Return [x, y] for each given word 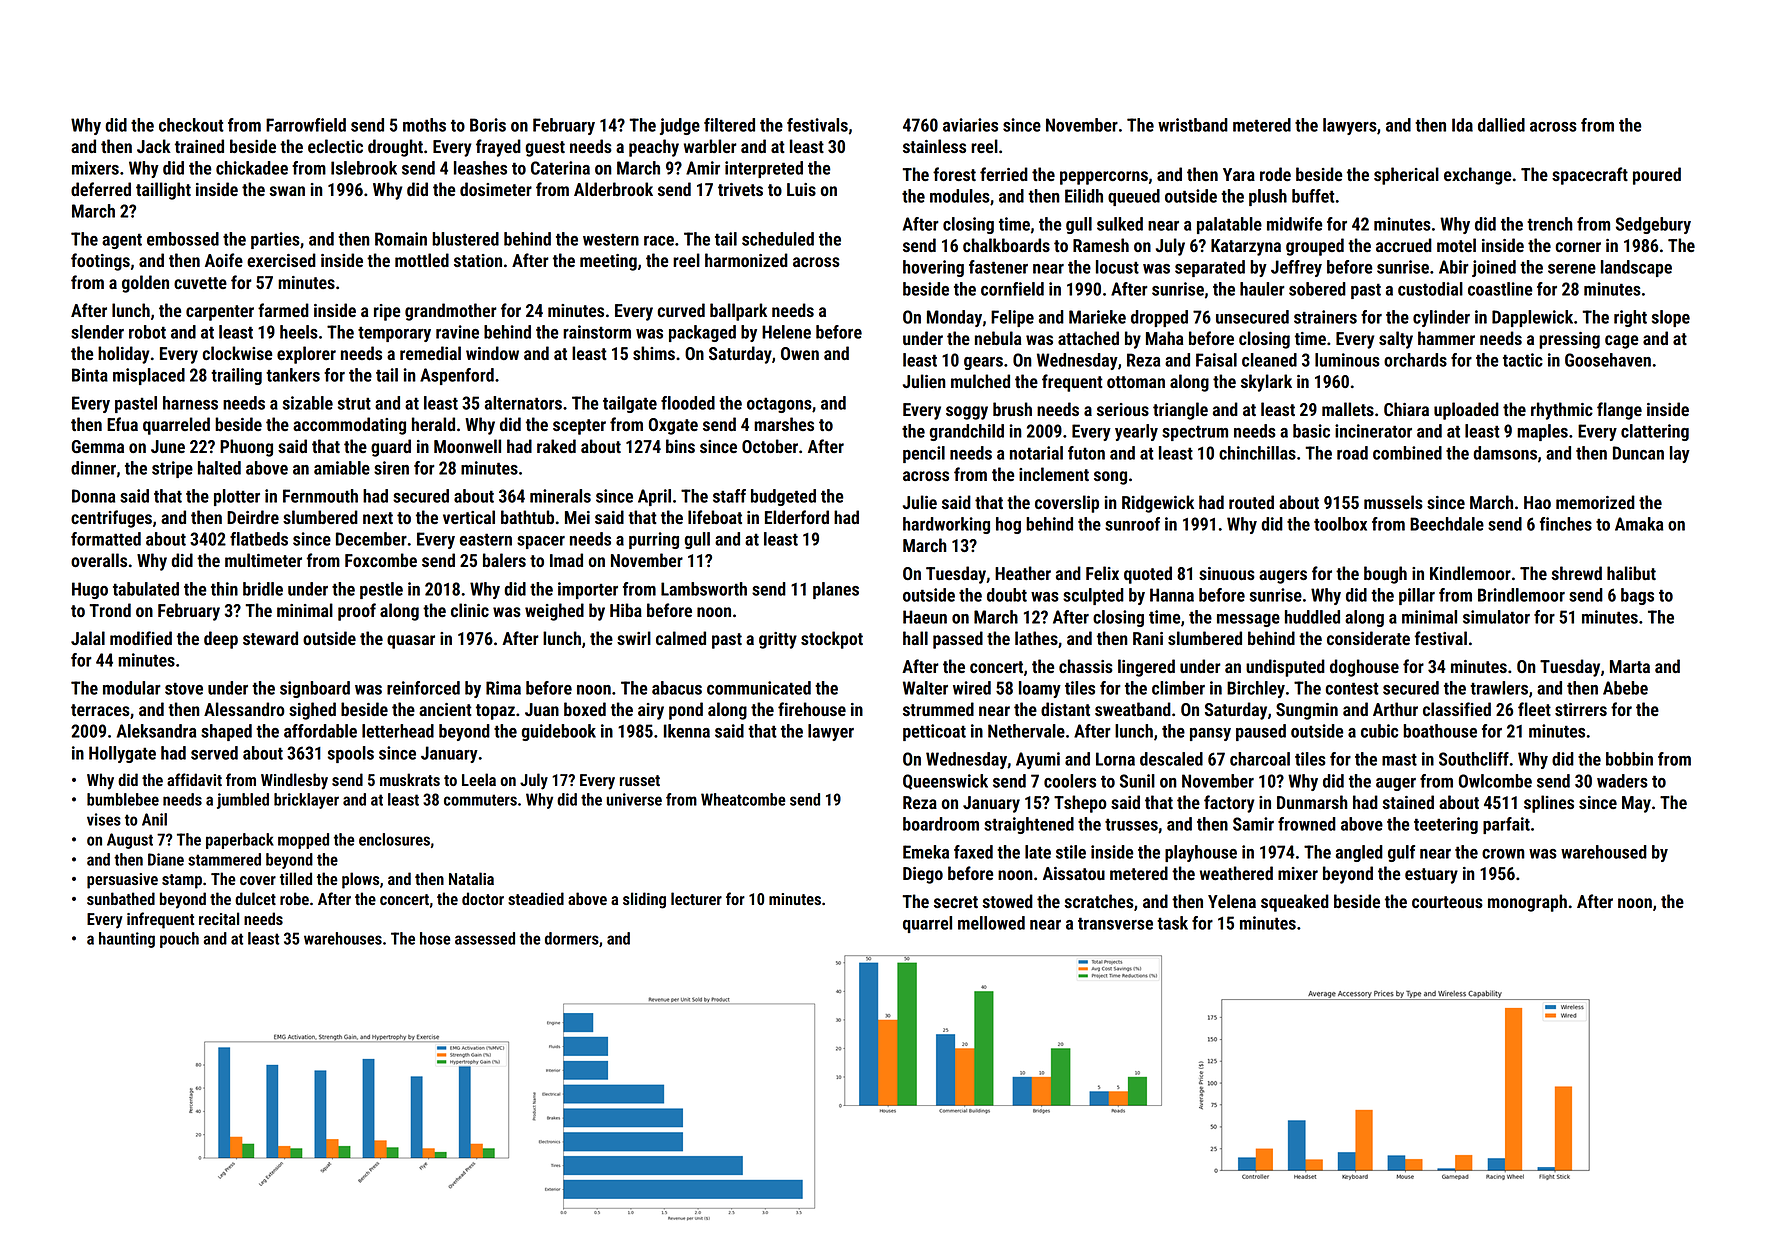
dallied [1501, 125]
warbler [710, 146]
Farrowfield [306, 125]
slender [97, 332]
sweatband [1133, 709]
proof [357, 612]
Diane [166, 859]
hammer [1446, 338]
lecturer [696, 898]
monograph [1527, 903]
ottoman [1136, 382]
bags [1637, 596]
